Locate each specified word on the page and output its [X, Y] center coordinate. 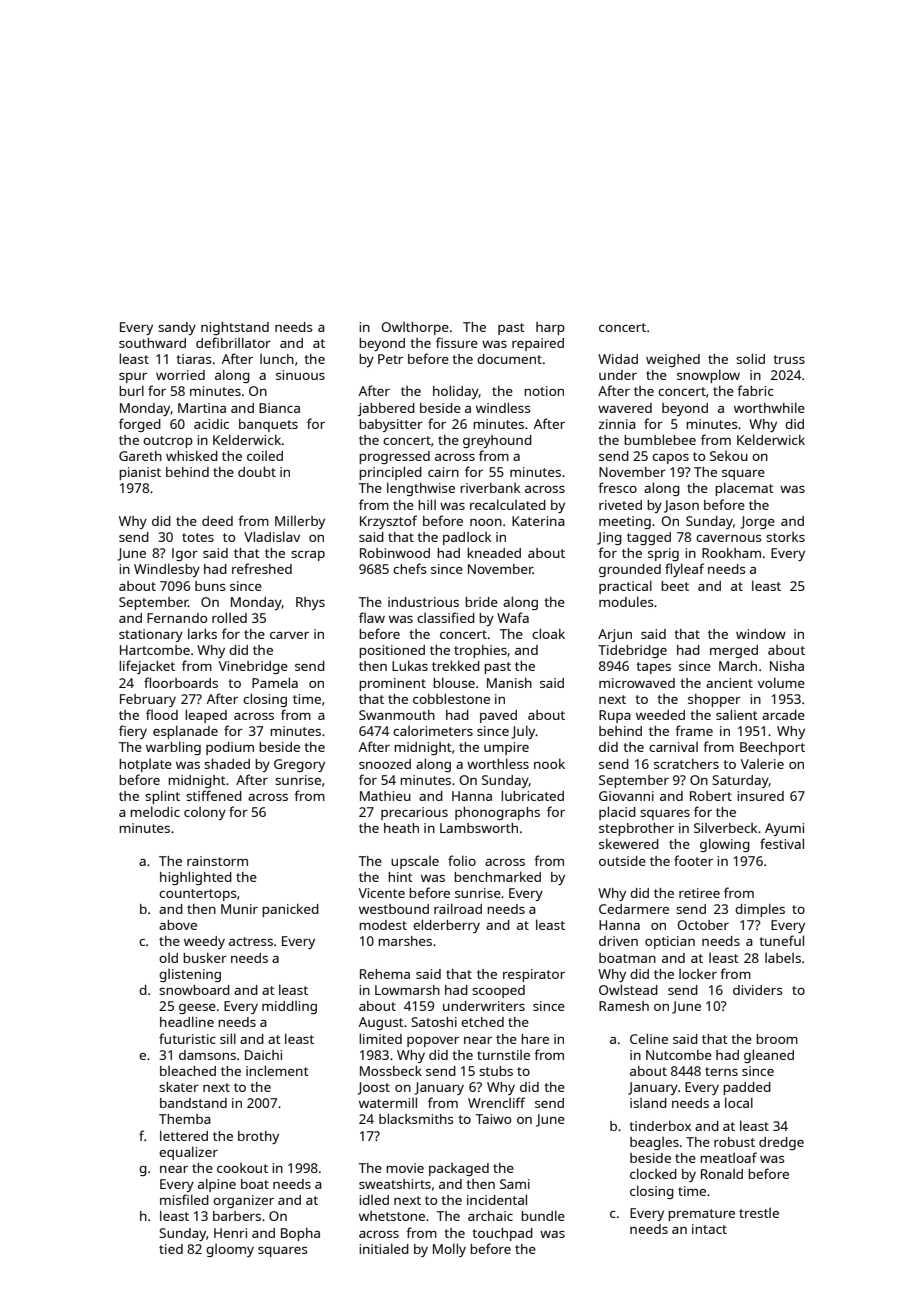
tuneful [781, 940]
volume [781, 682]
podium [230, 748]
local [739, 1102]
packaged [459, 1169]
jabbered [386, 409]
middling [289, 1007]
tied [171, 1249]
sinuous [300, 375]
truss [789, 359]
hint [400, 877]
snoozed [385, 764]
